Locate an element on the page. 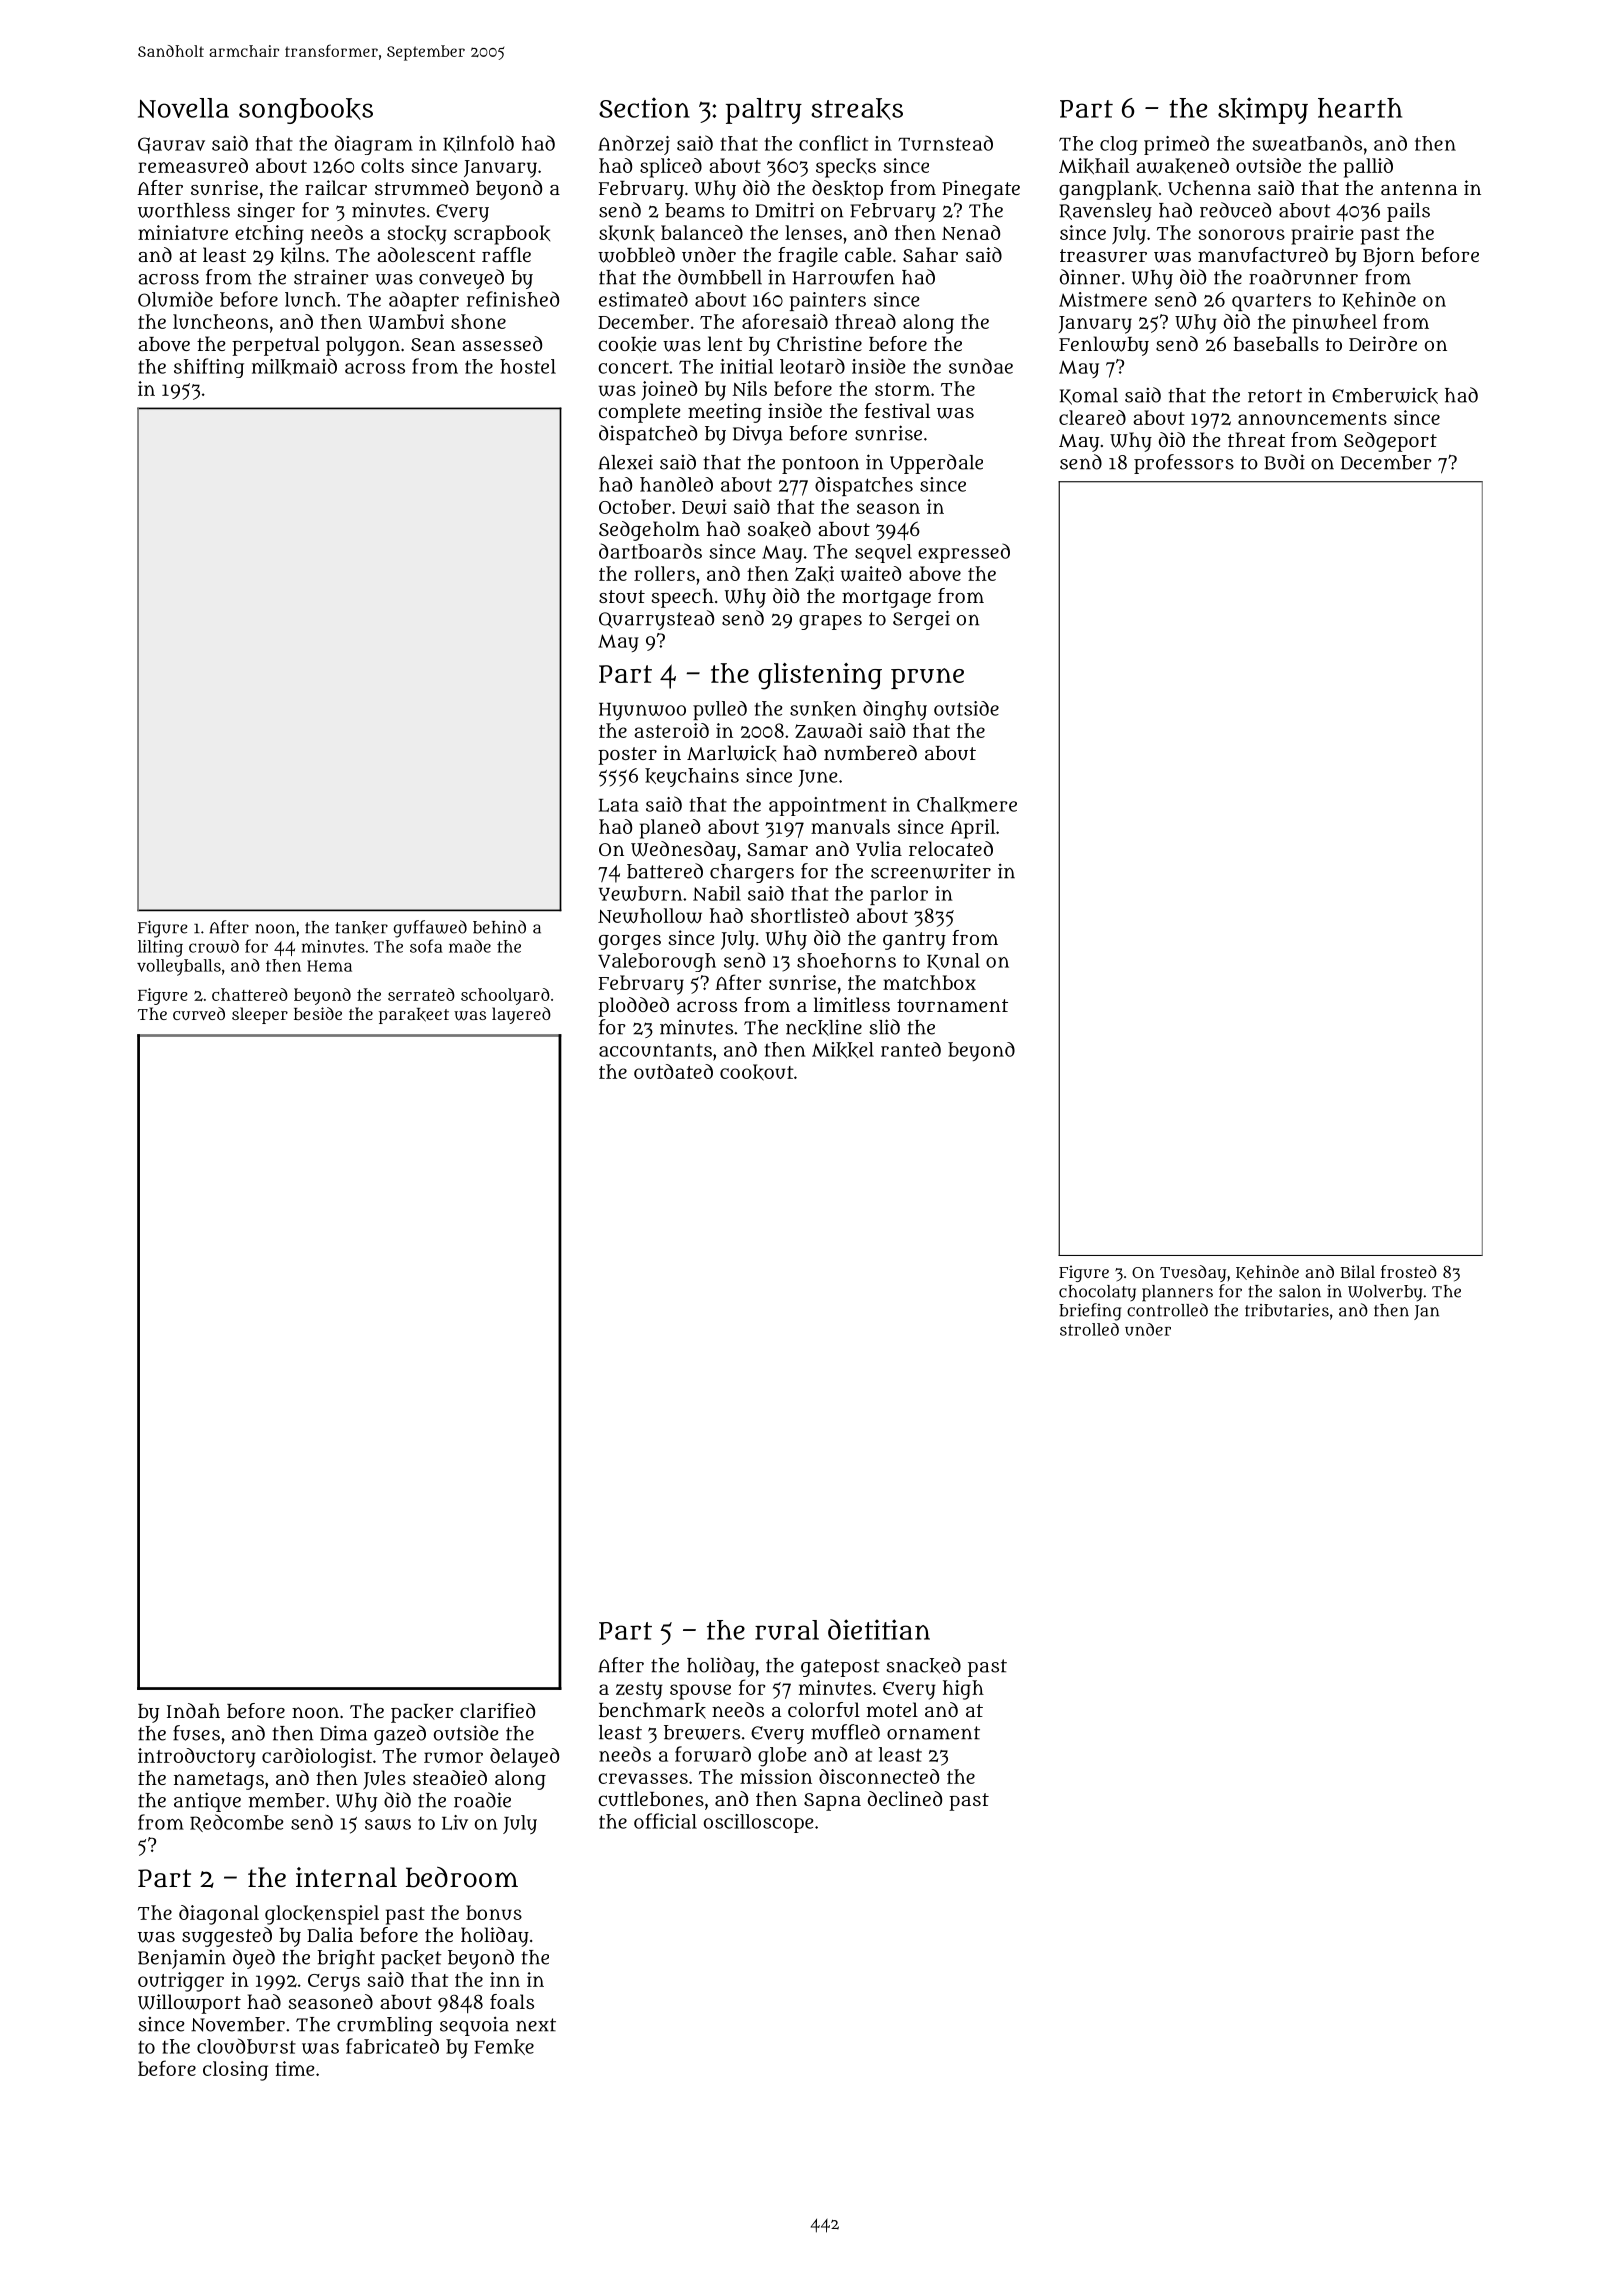 The image size is (1620, 2292). songbooks is located at coordinates (306, 111).
